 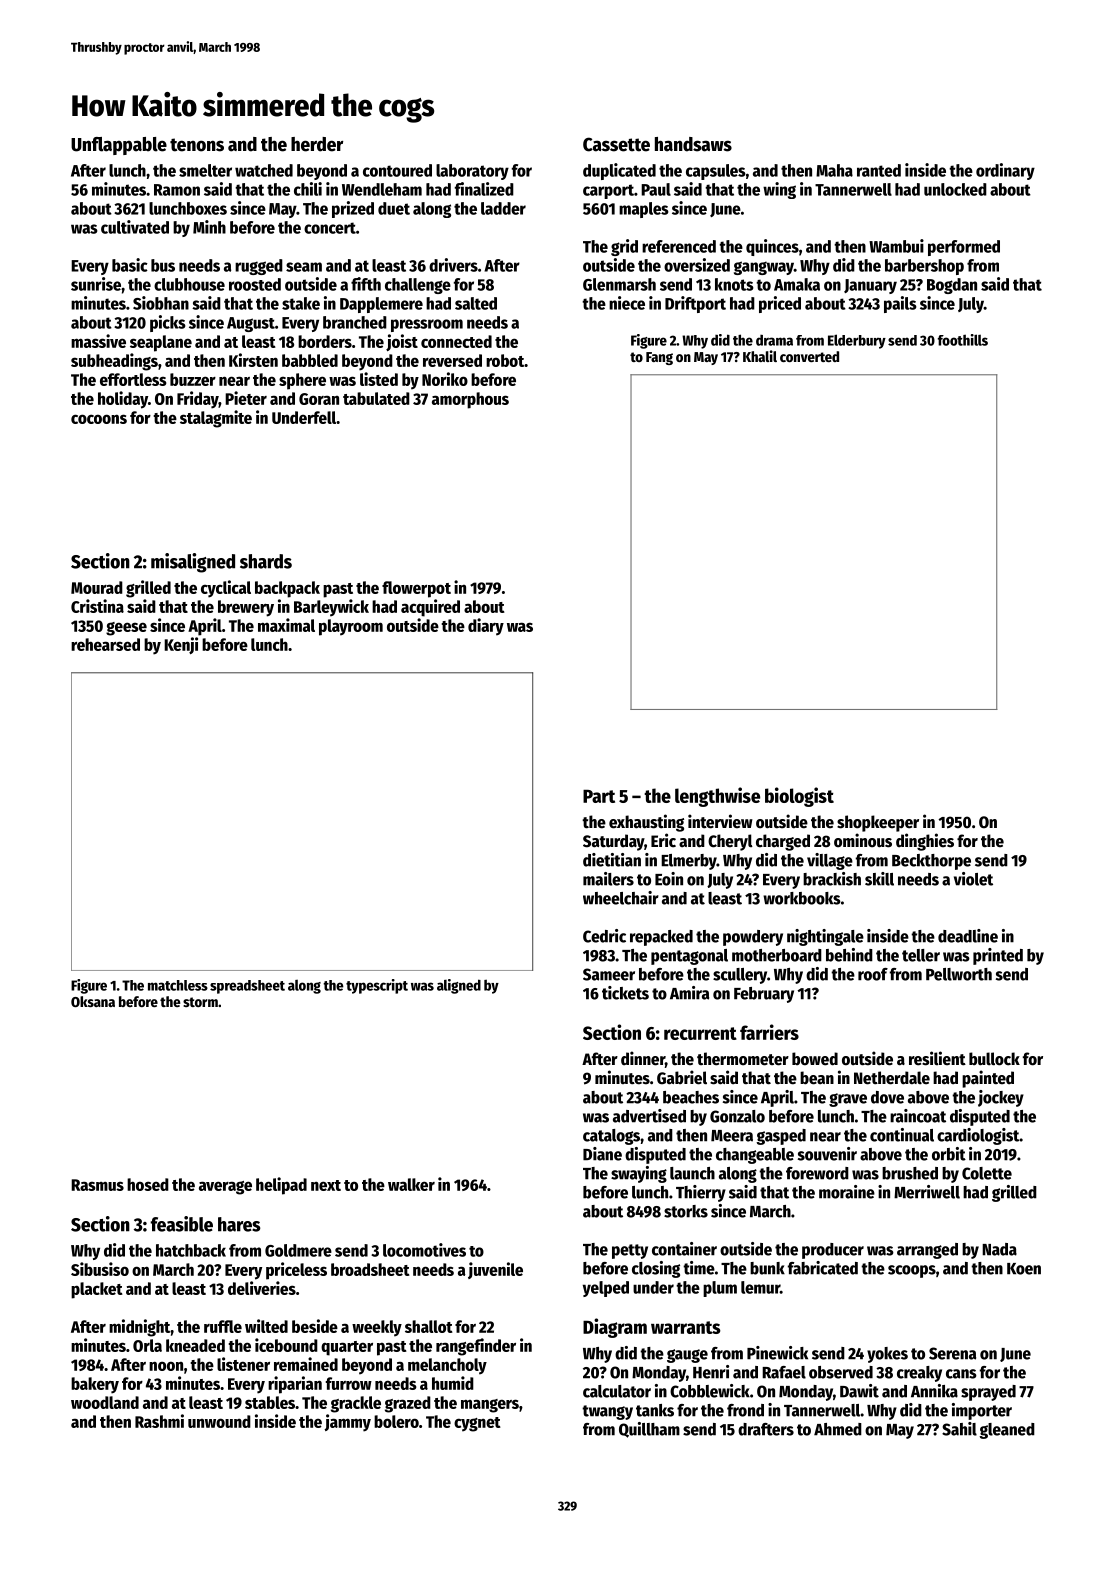 I want to click on walker, so click(x=411, y=1184).
